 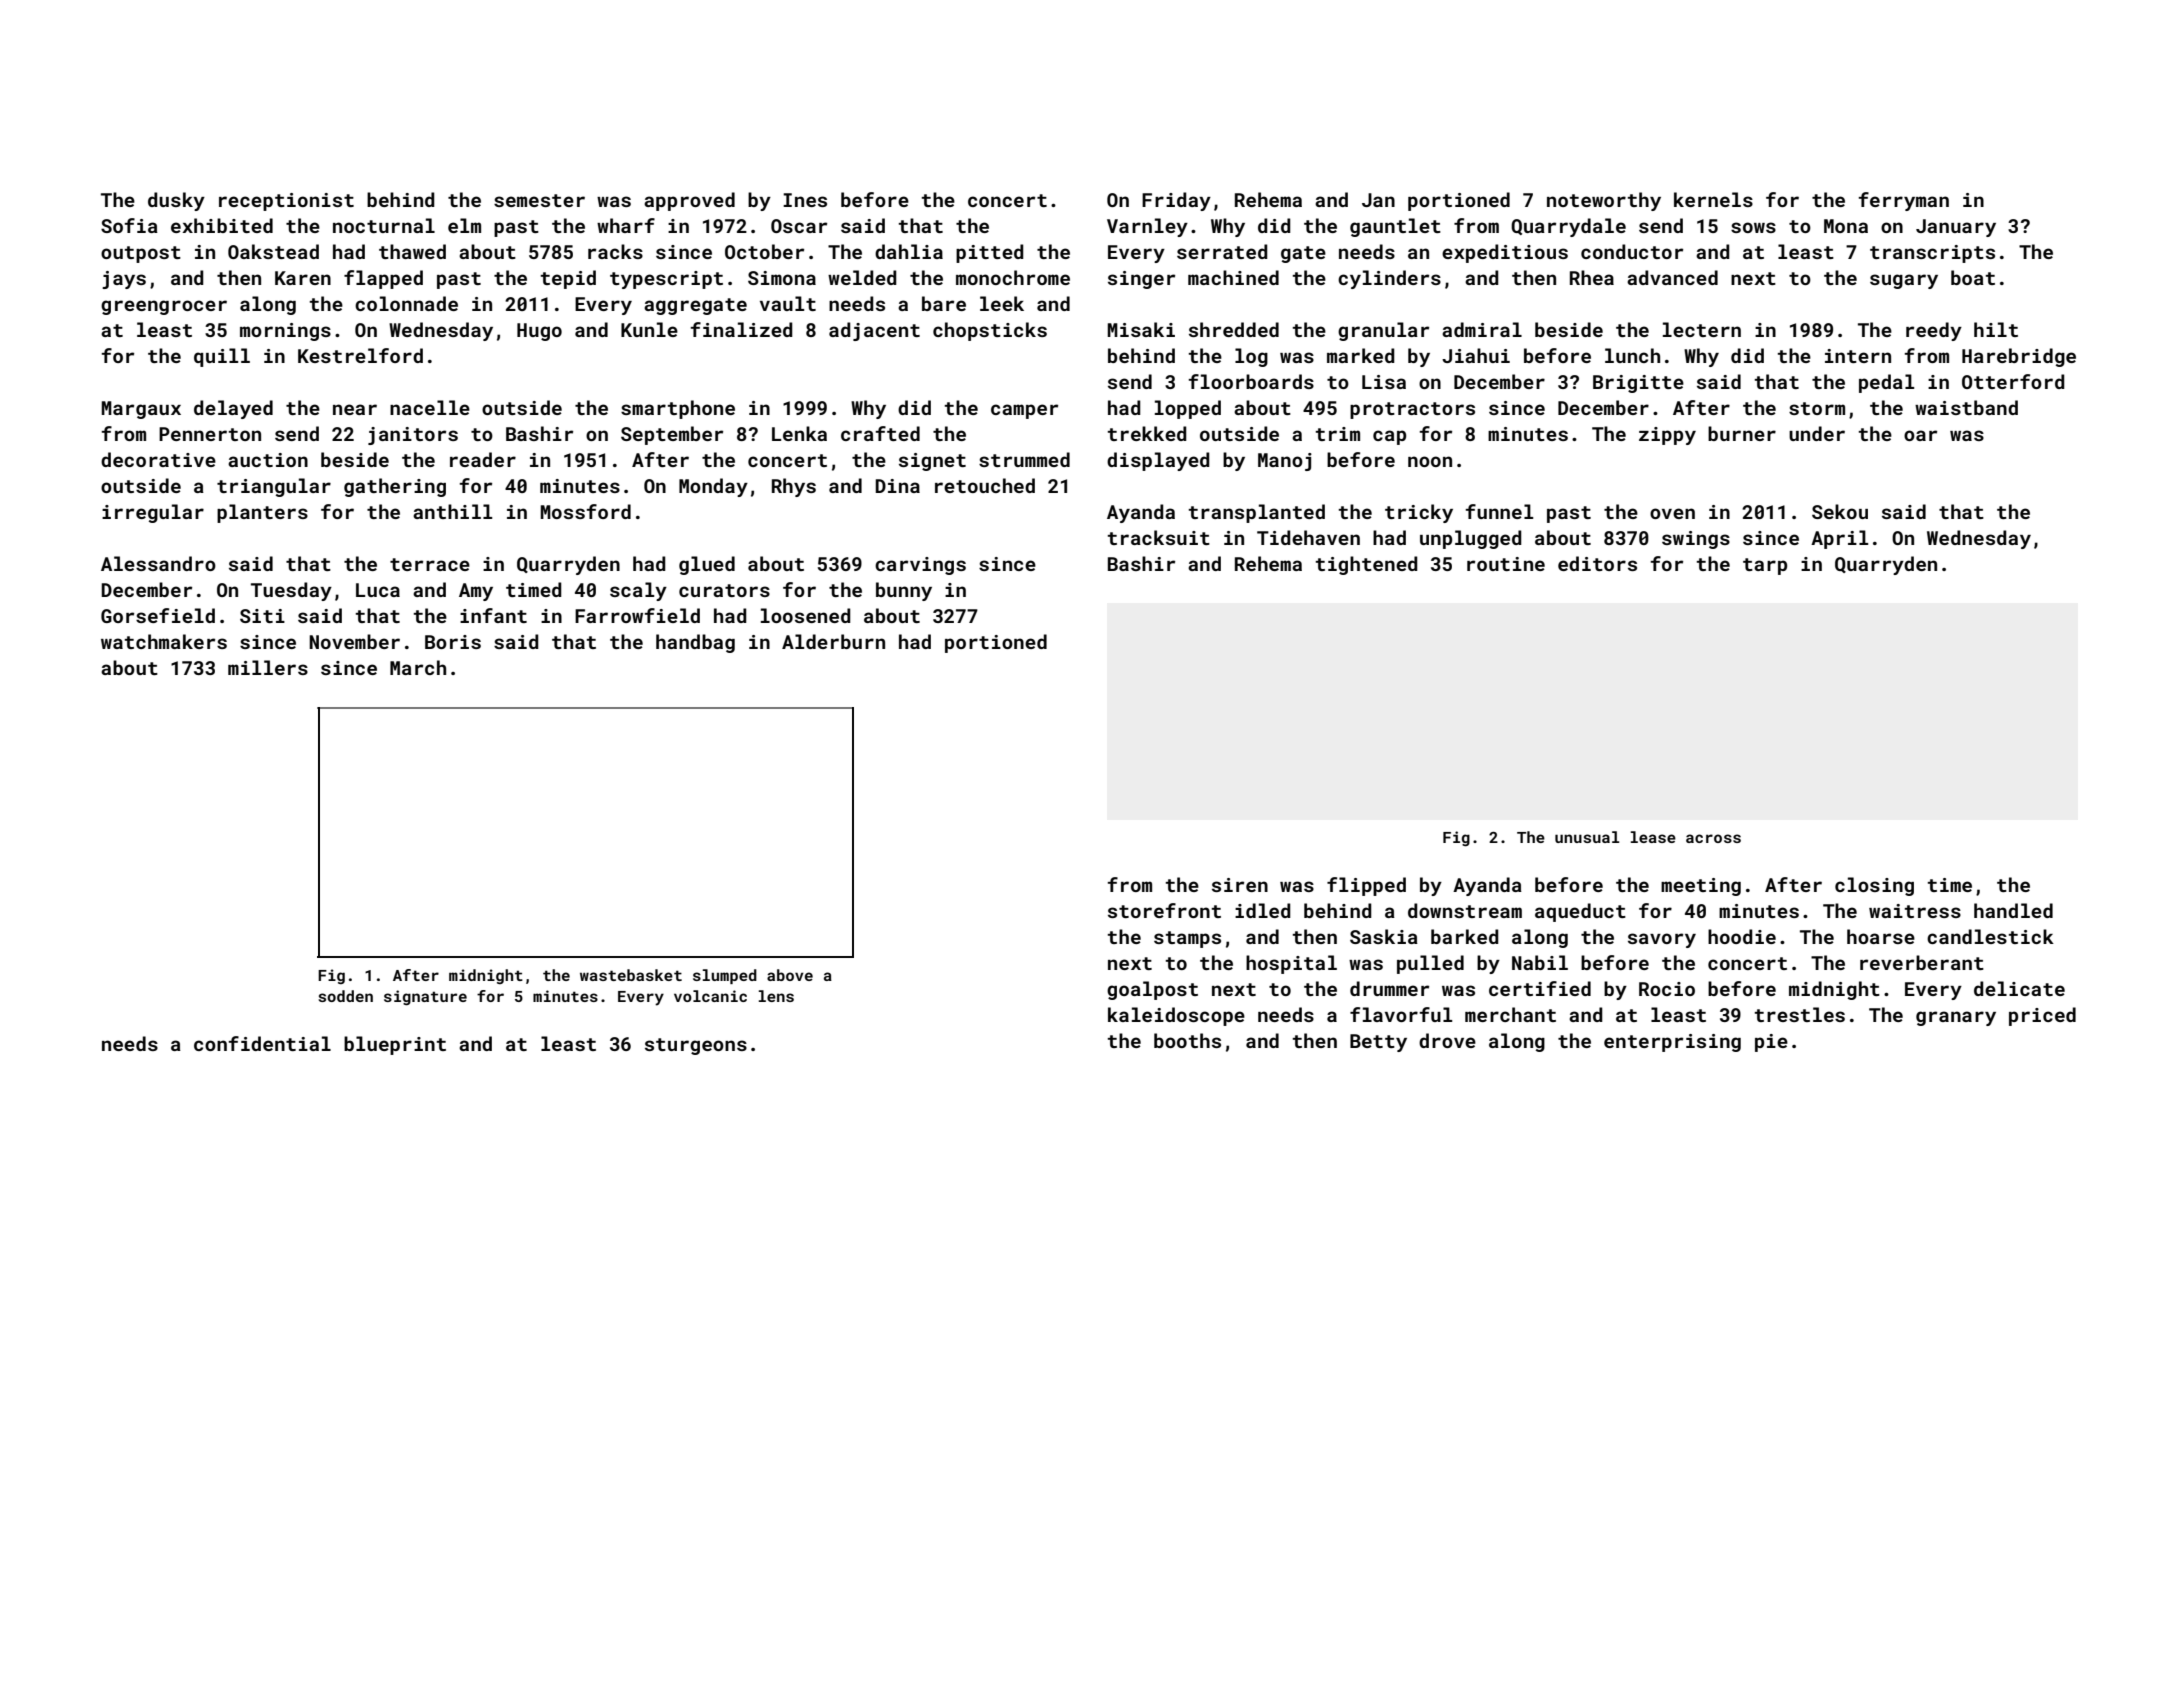 I want to click on reader, so click(x=483, y=459).
